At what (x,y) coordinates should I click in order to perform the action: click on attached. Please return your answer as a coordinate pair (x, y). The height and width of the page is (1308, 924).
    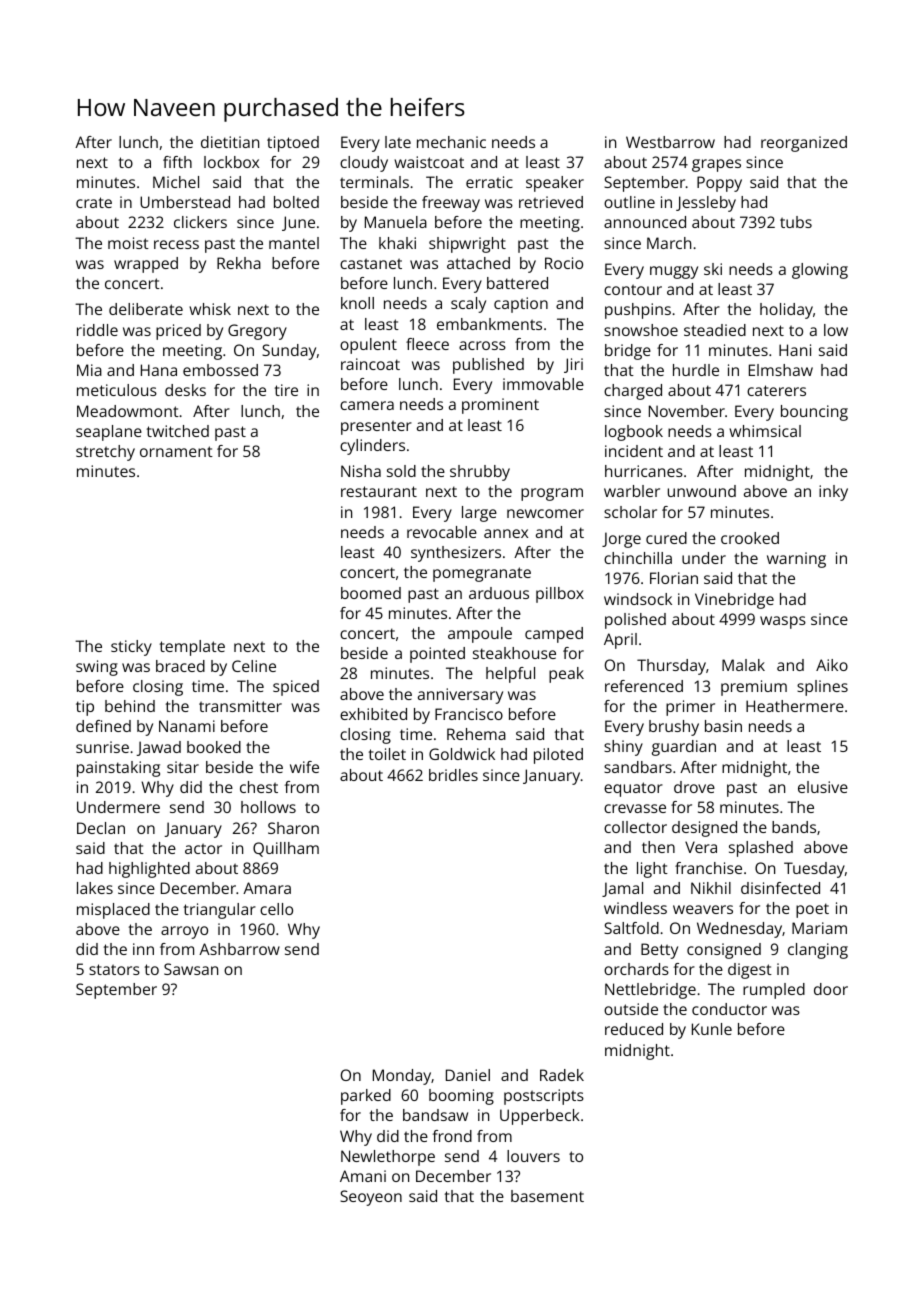
    Looking at the image, I should click on (478, 263).
